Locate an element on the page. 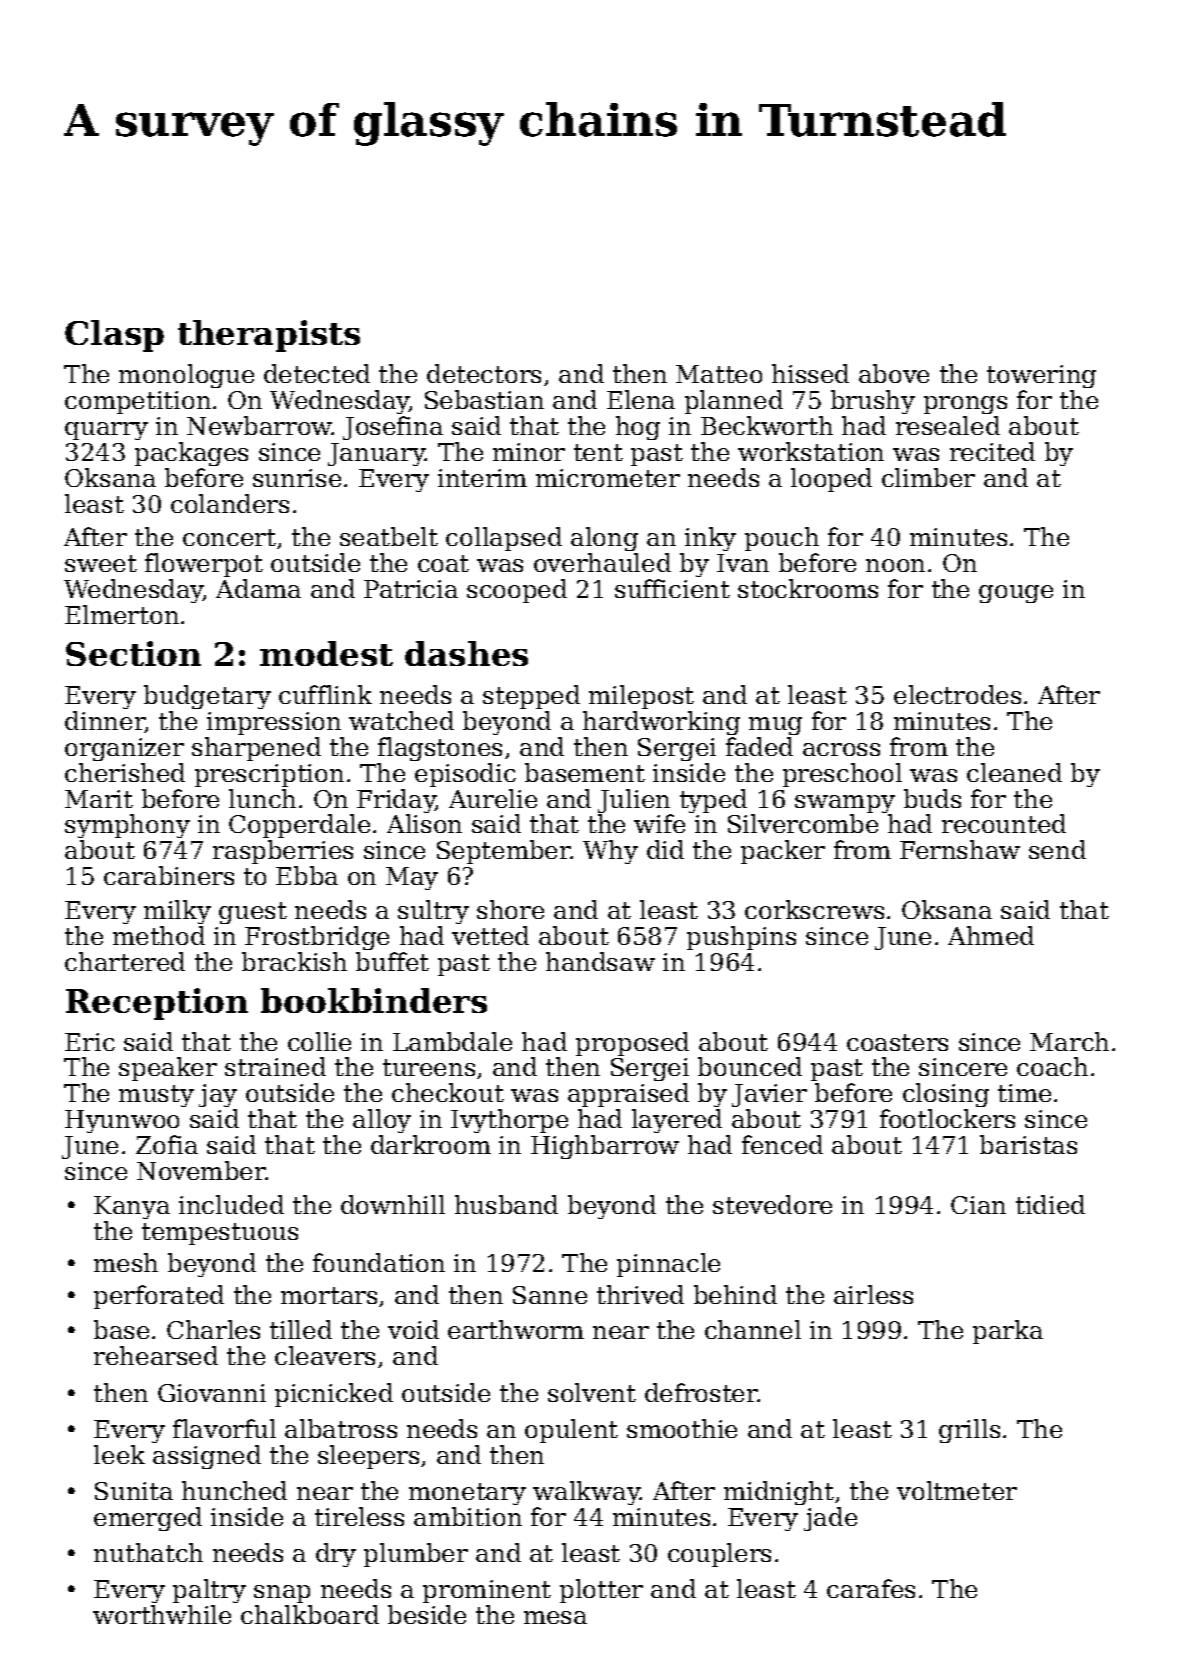 This page has height=1679, width=1187. towering is located at coordinates (1041, 376).
